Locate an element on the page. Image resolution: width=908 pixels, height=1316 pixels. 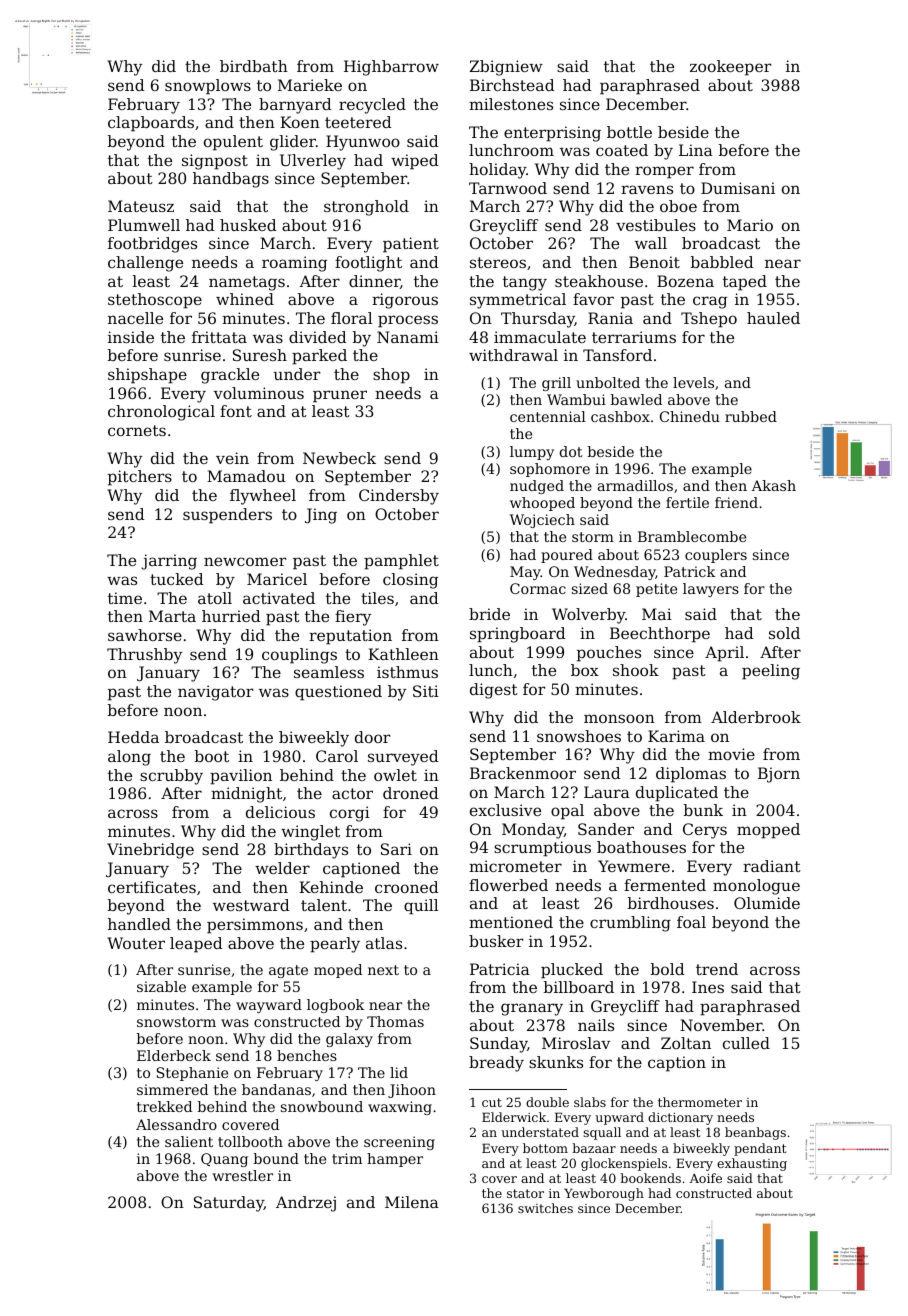
sold is located at coordinates (784, 633).
